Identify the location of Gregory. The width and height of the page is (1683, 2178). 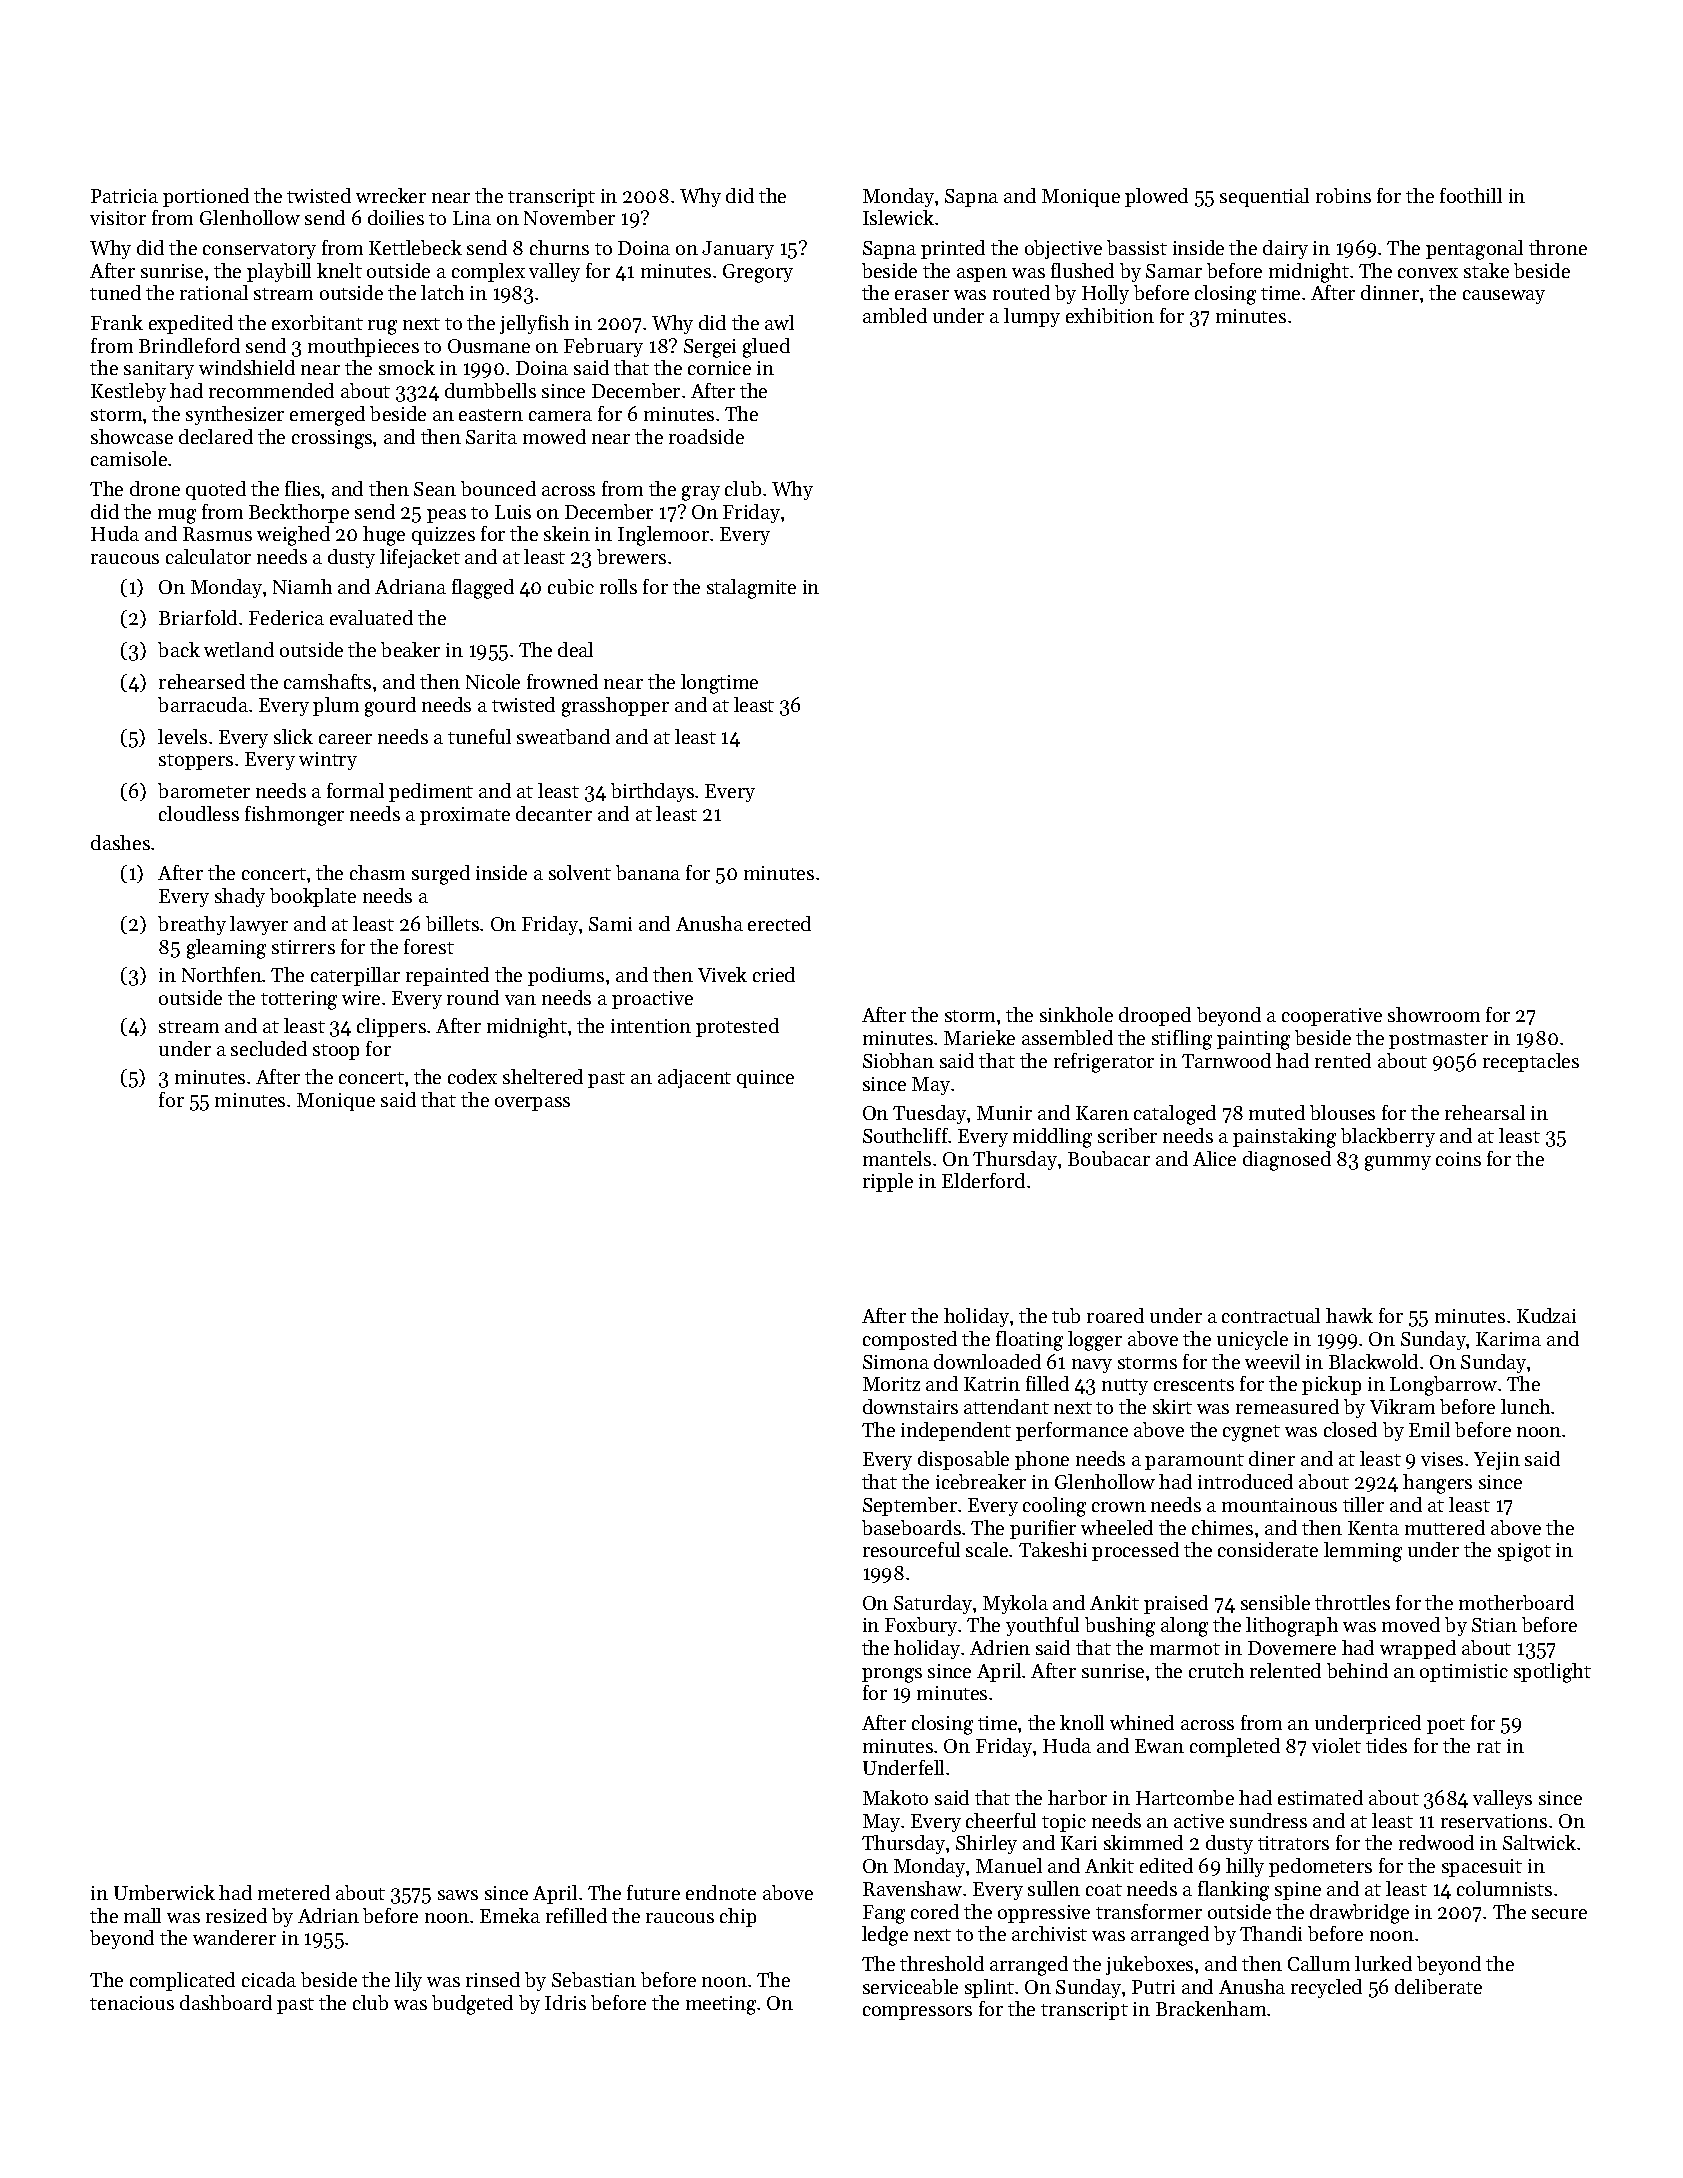
(758, 273).
